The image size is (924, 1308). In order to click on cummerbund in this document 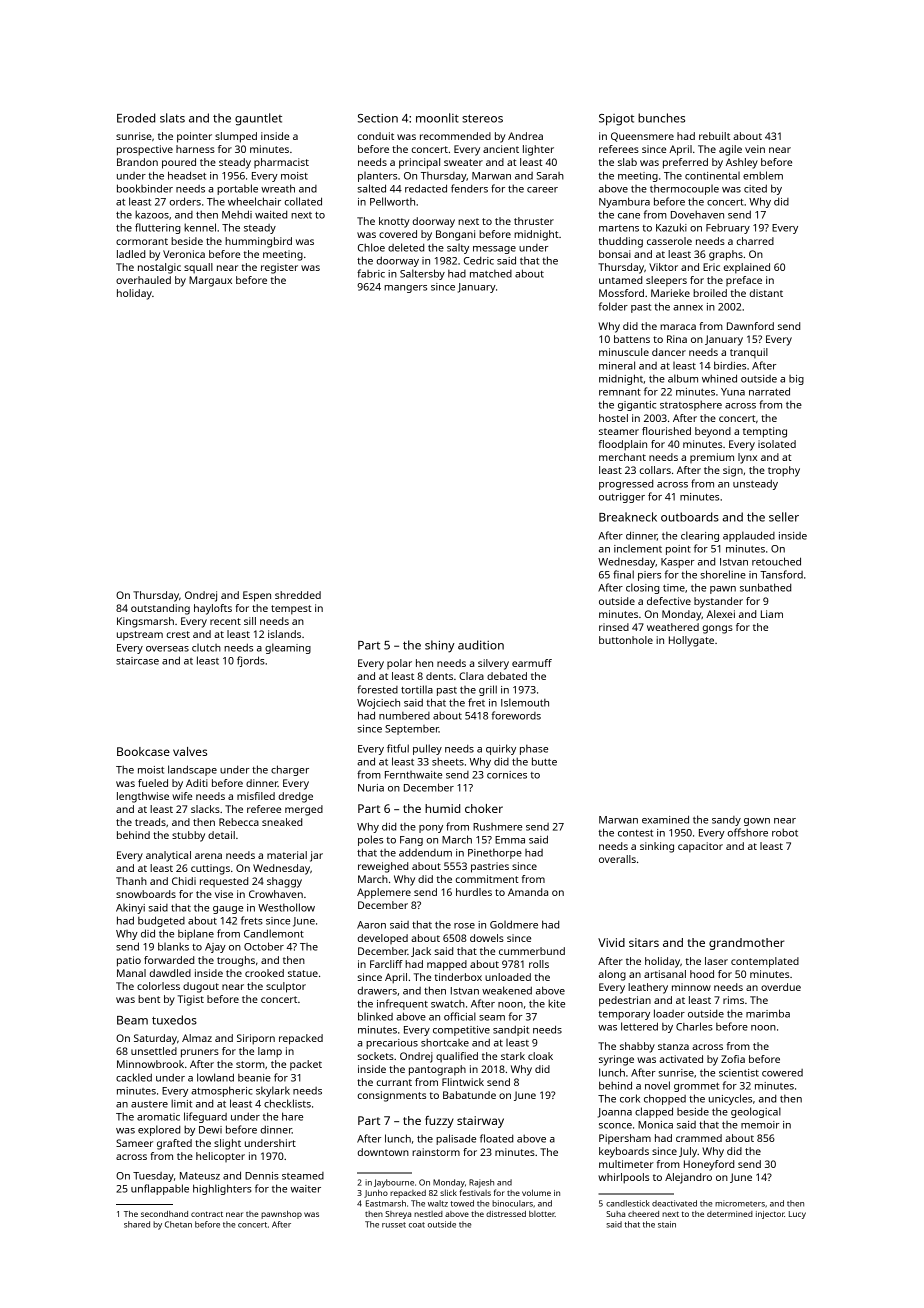, I will do `click(532, 951)`.
